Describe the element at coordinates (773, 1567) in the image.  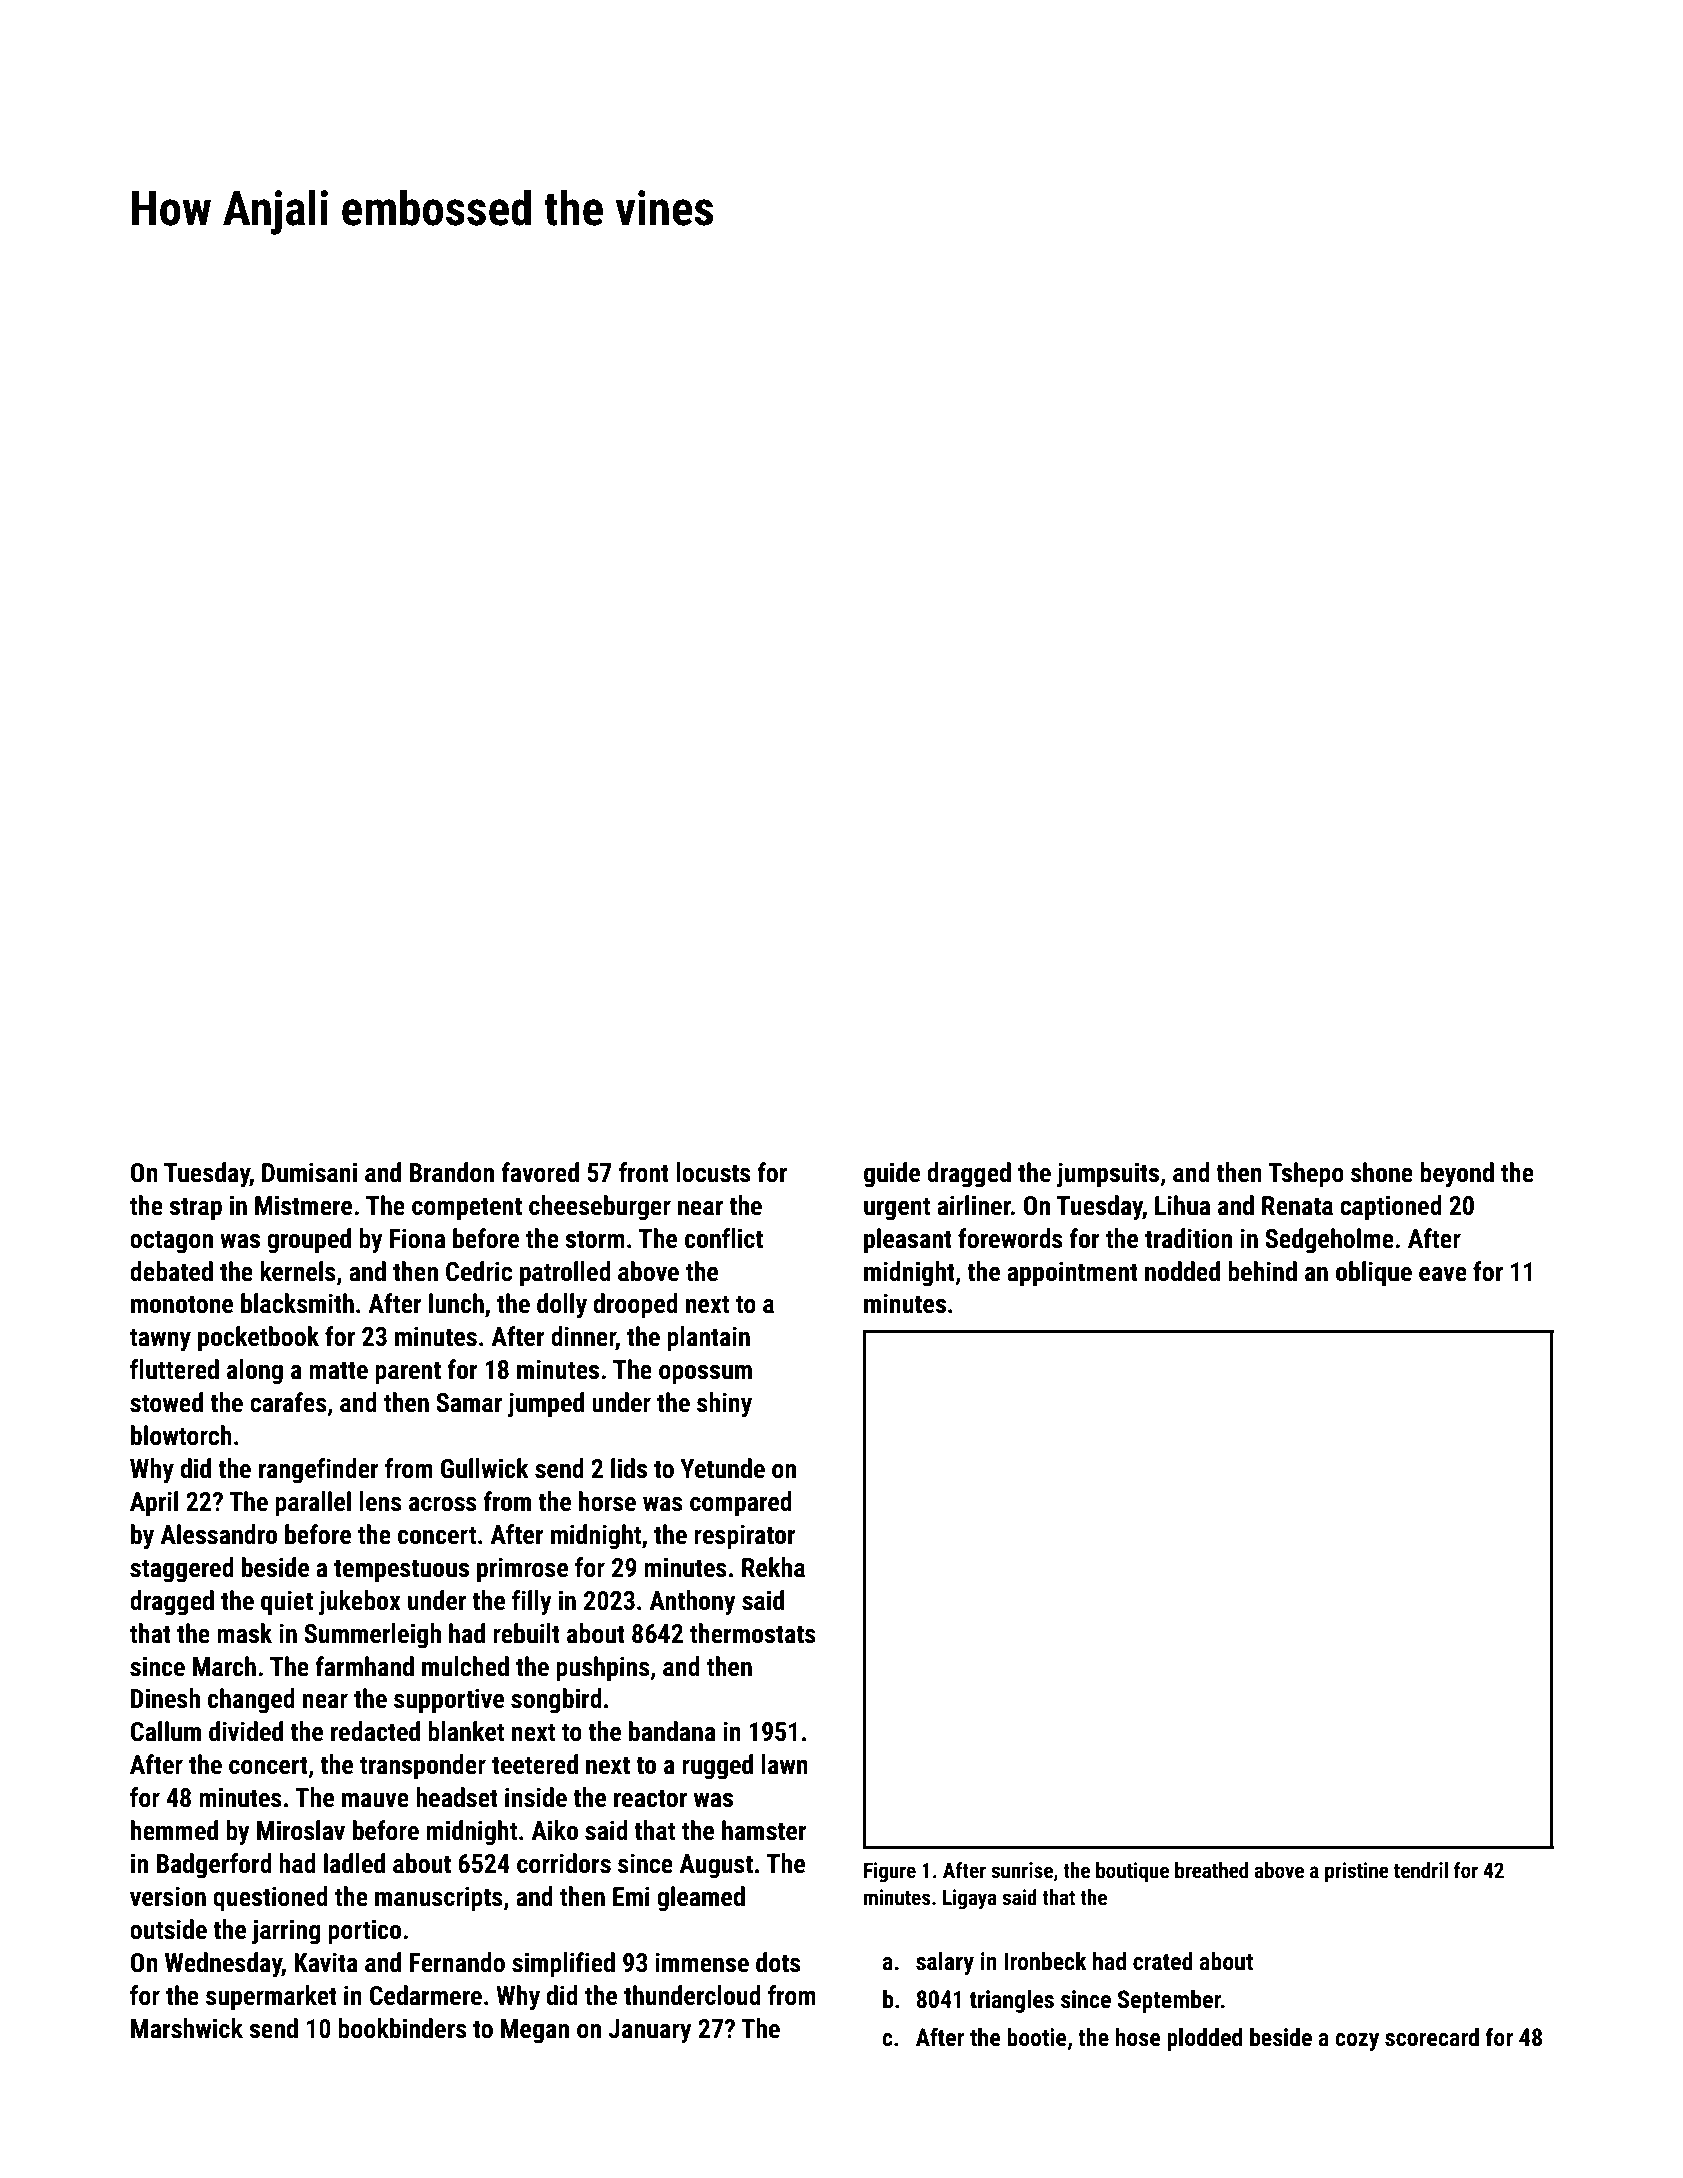
I see `Rekha` at that location.
